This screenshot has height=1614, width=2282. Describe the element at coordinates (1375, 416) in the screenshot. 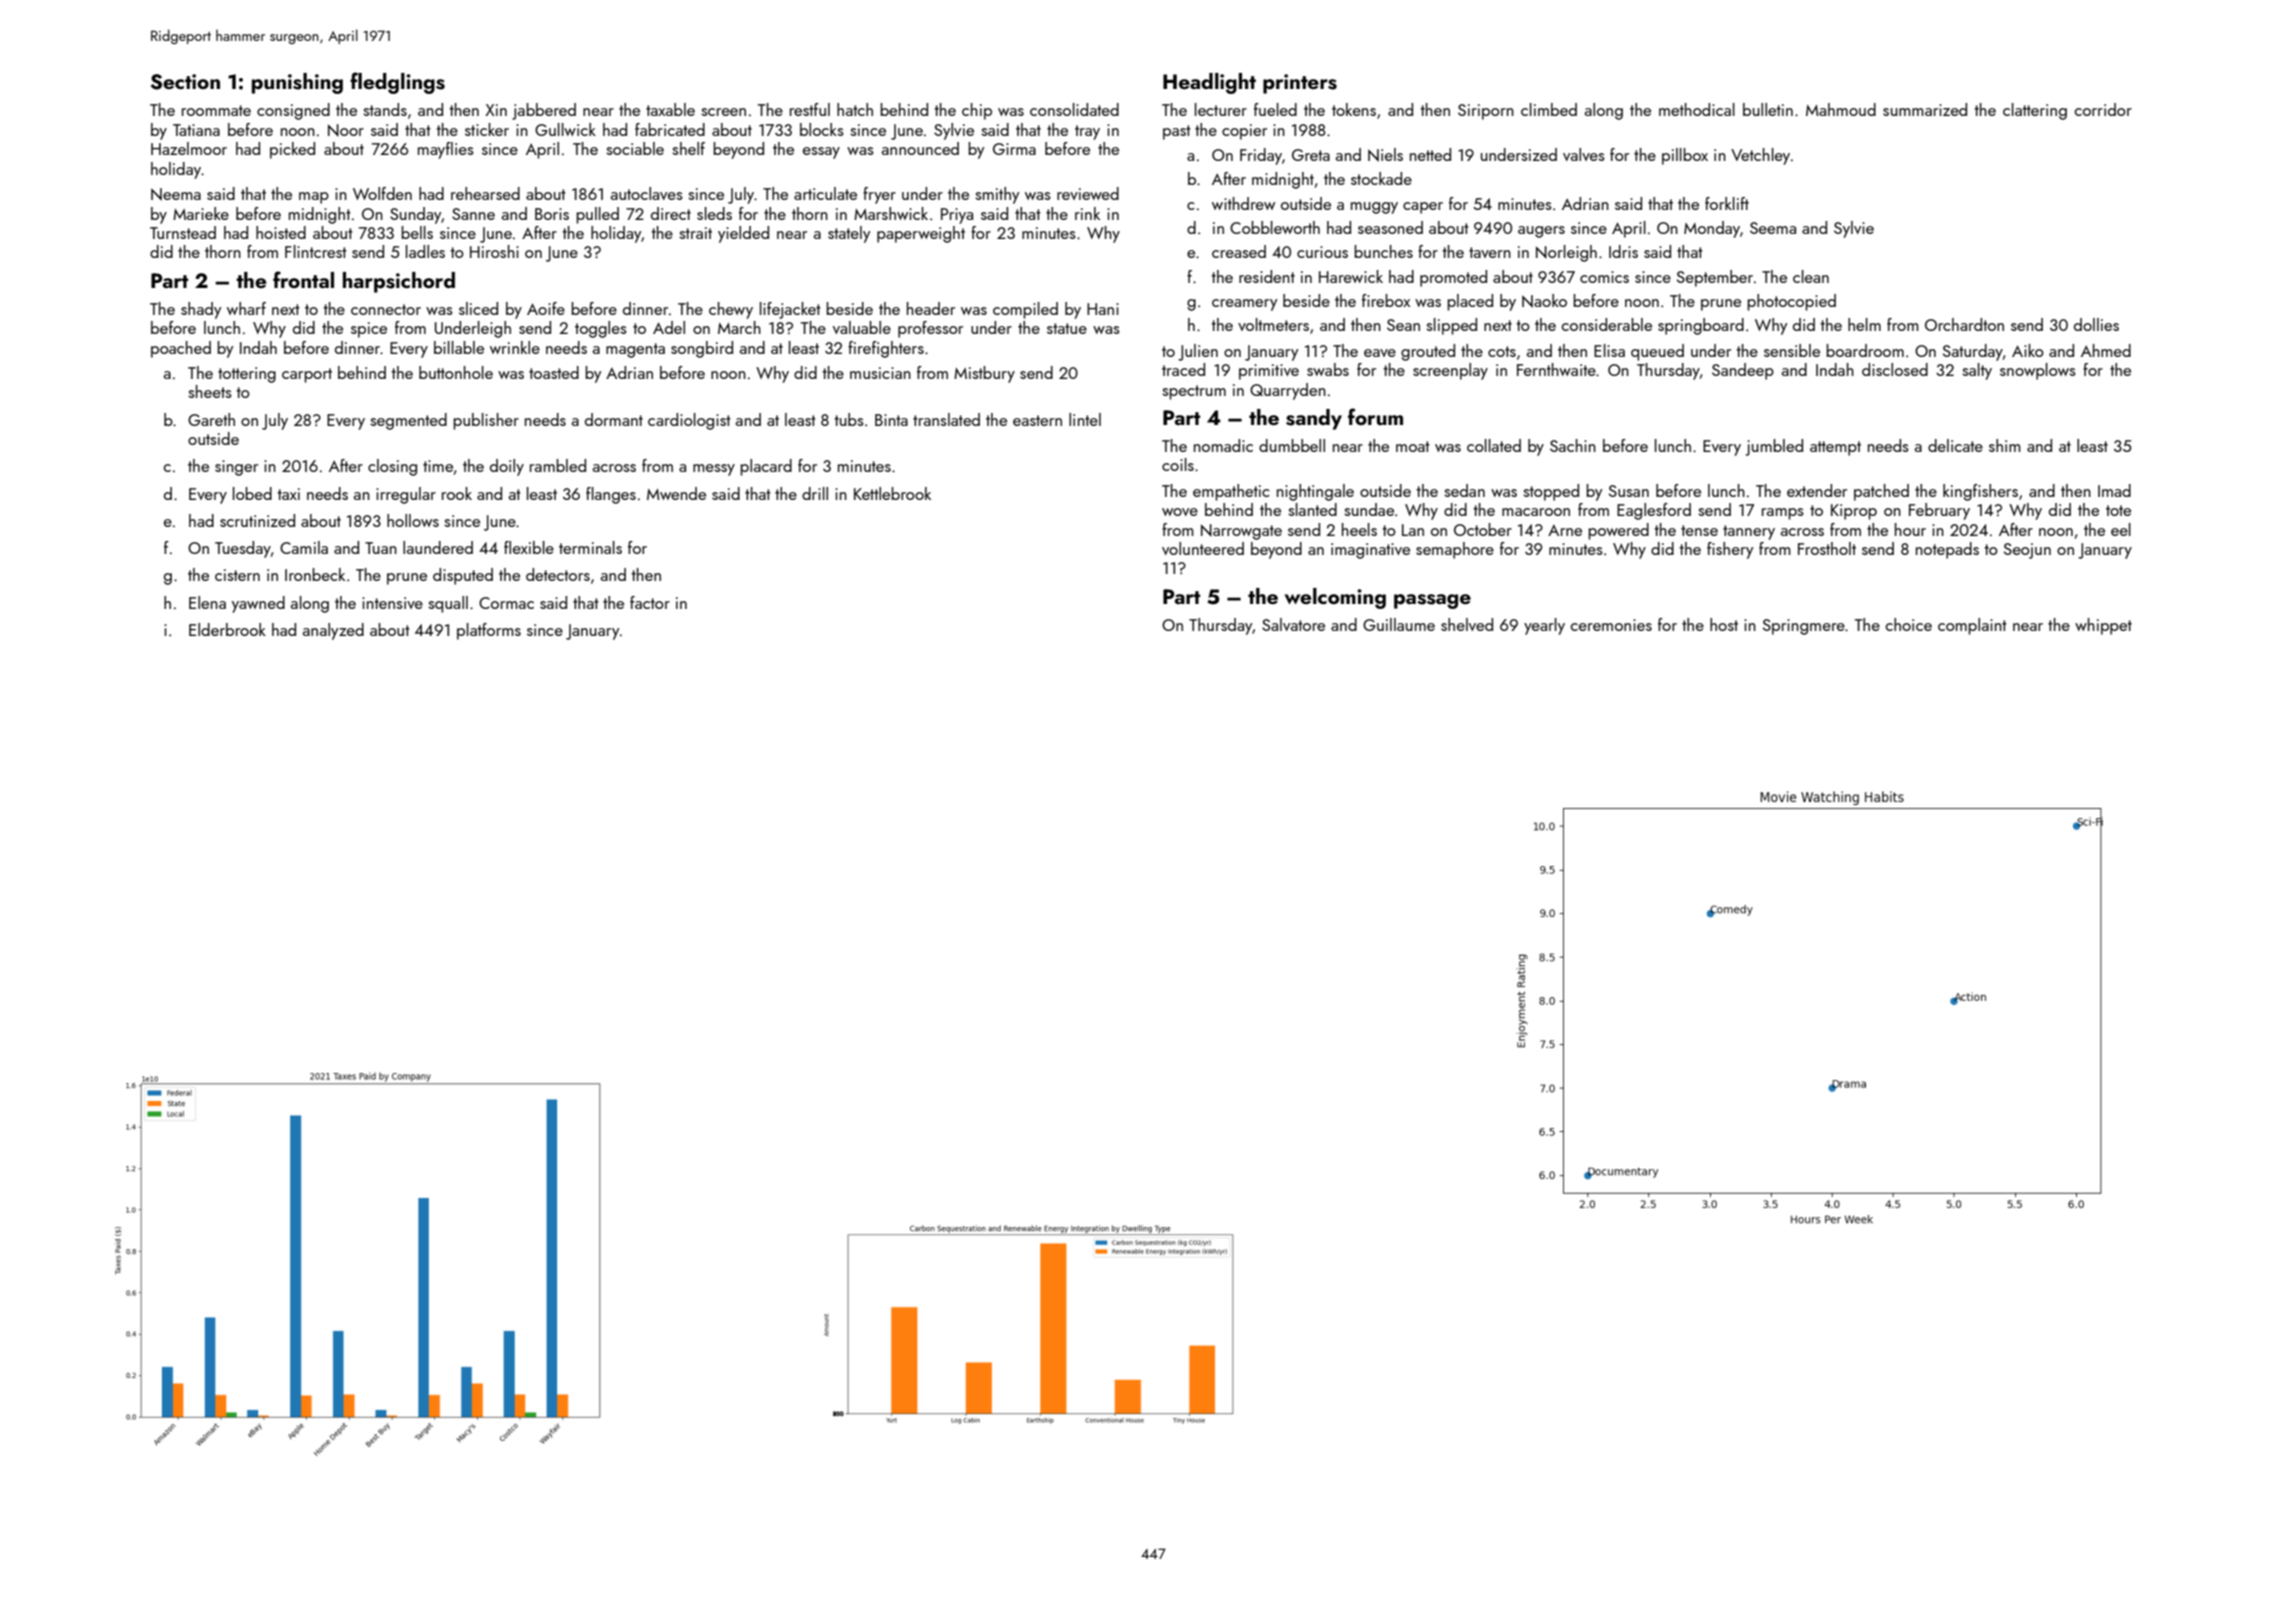

I see `forum` at that location.
